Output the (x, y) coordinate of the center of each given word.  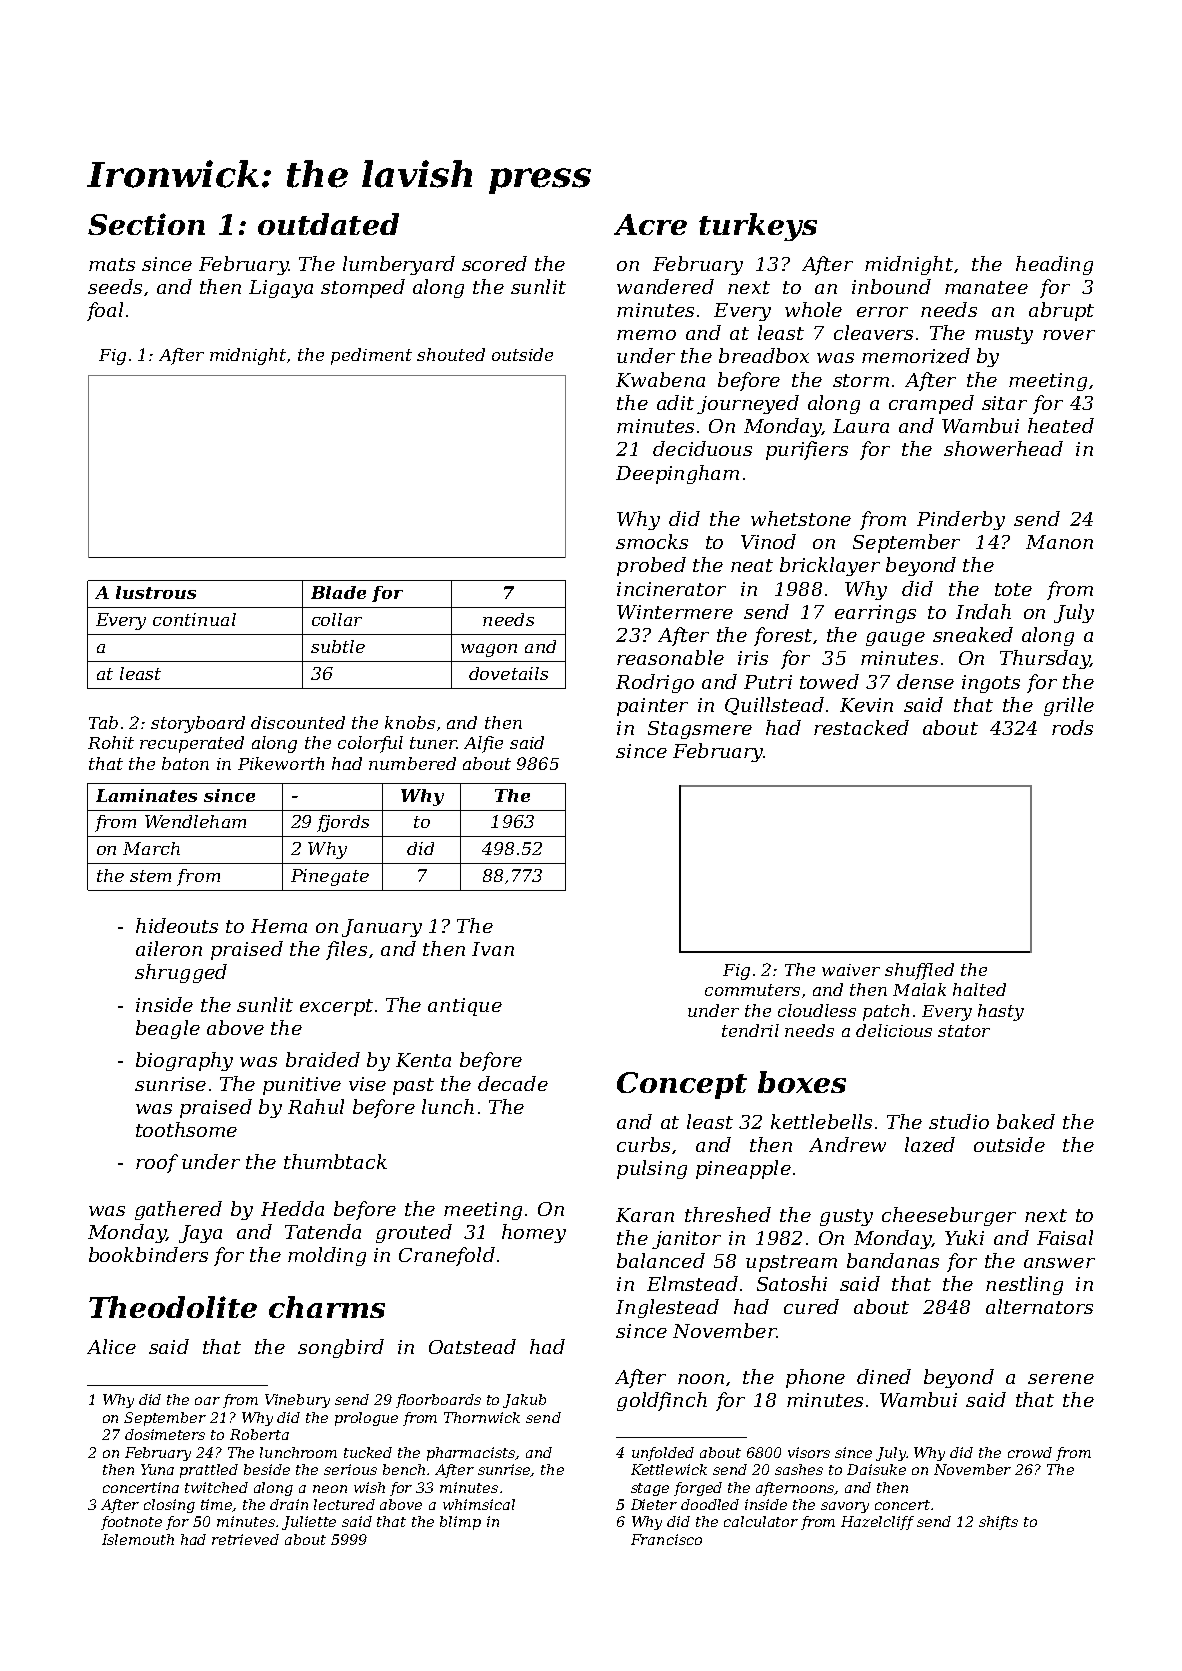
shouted (451, 354)
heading (1054, 265)
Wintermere (675, 612)
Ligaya (281, 289)
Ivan (493, 949)
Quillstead (774, 706)
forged (698, 1489)
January (382, 928)
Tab (103, 722)
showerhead (1003, 448)
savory (845, 1507)
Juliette (309, 1523)
